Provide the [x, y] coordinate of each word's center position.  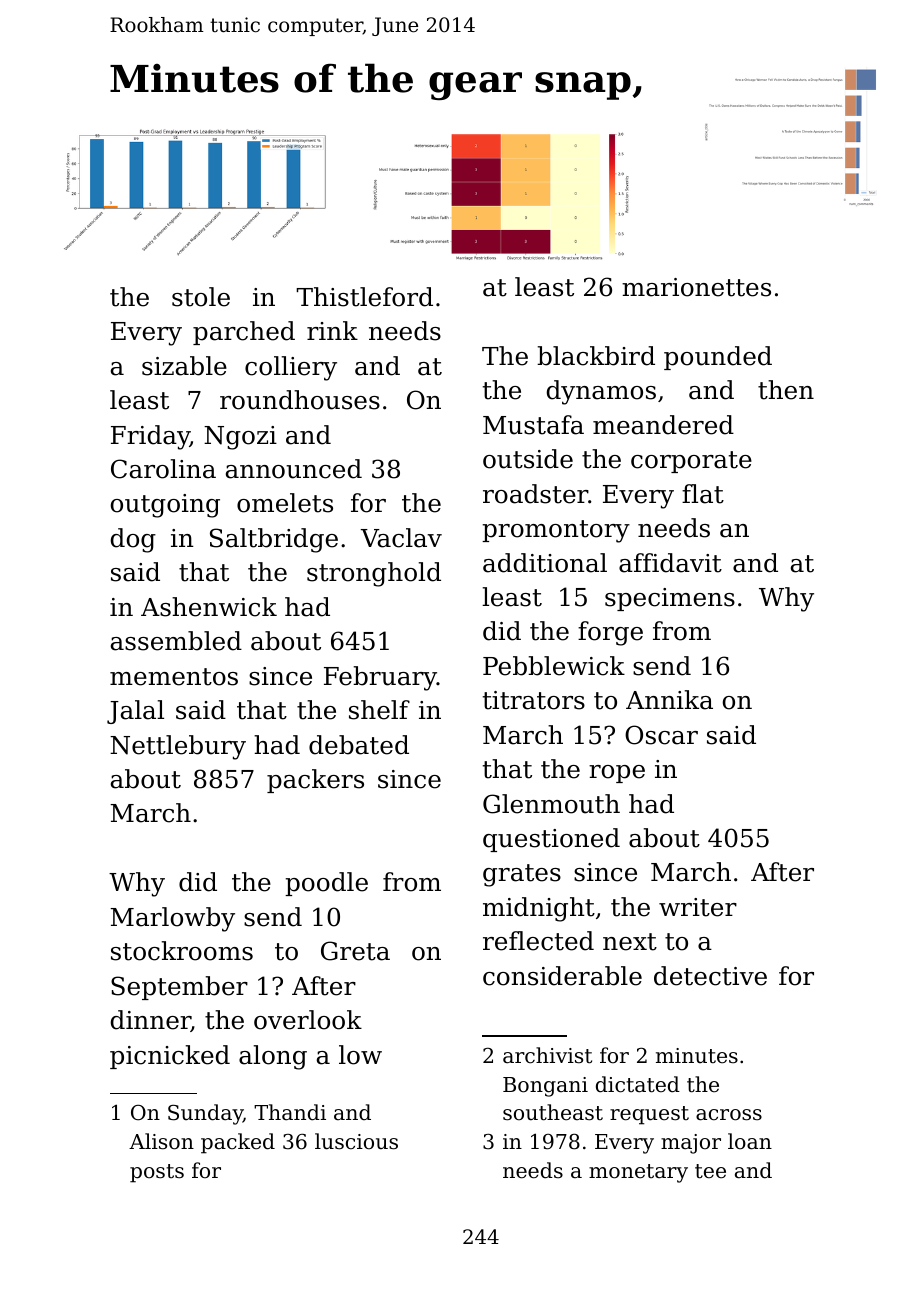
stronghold [374, 574]
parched [244, 333]
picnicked [170, 1057]
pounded [718, 358]
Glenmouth [551, 804]
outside [528, 459]
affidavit [670, 563]
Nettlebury [178, 747]
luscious [356, 1141]
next [630, 942]
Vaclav [401, 538]
